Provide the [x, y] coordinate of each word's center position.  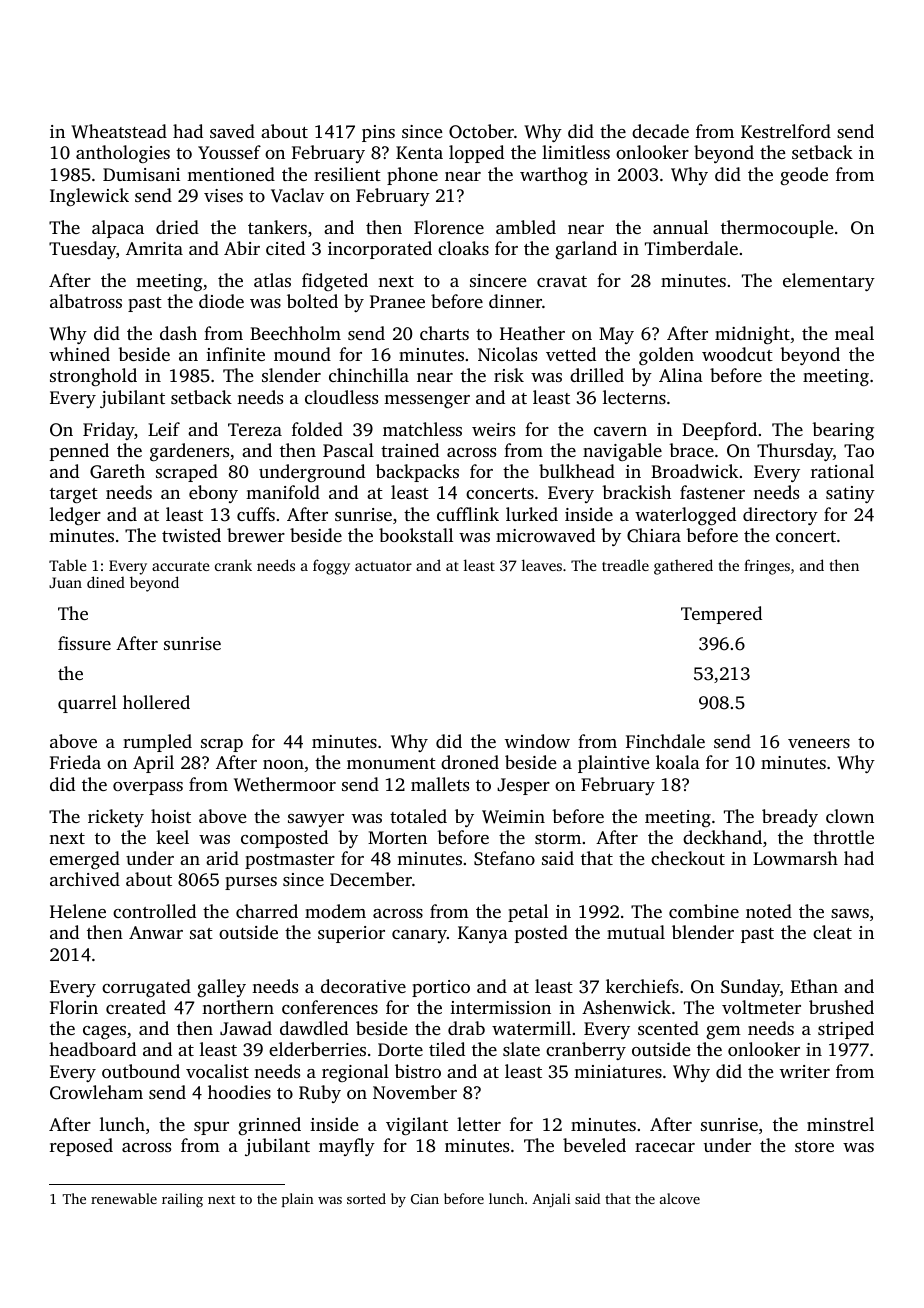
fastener [712, 492]
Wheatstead [119, 131]
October [481, 131]
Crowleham [96, 1092]
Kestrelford [786, 131]
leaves [542, 565]
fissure [84, 643]
